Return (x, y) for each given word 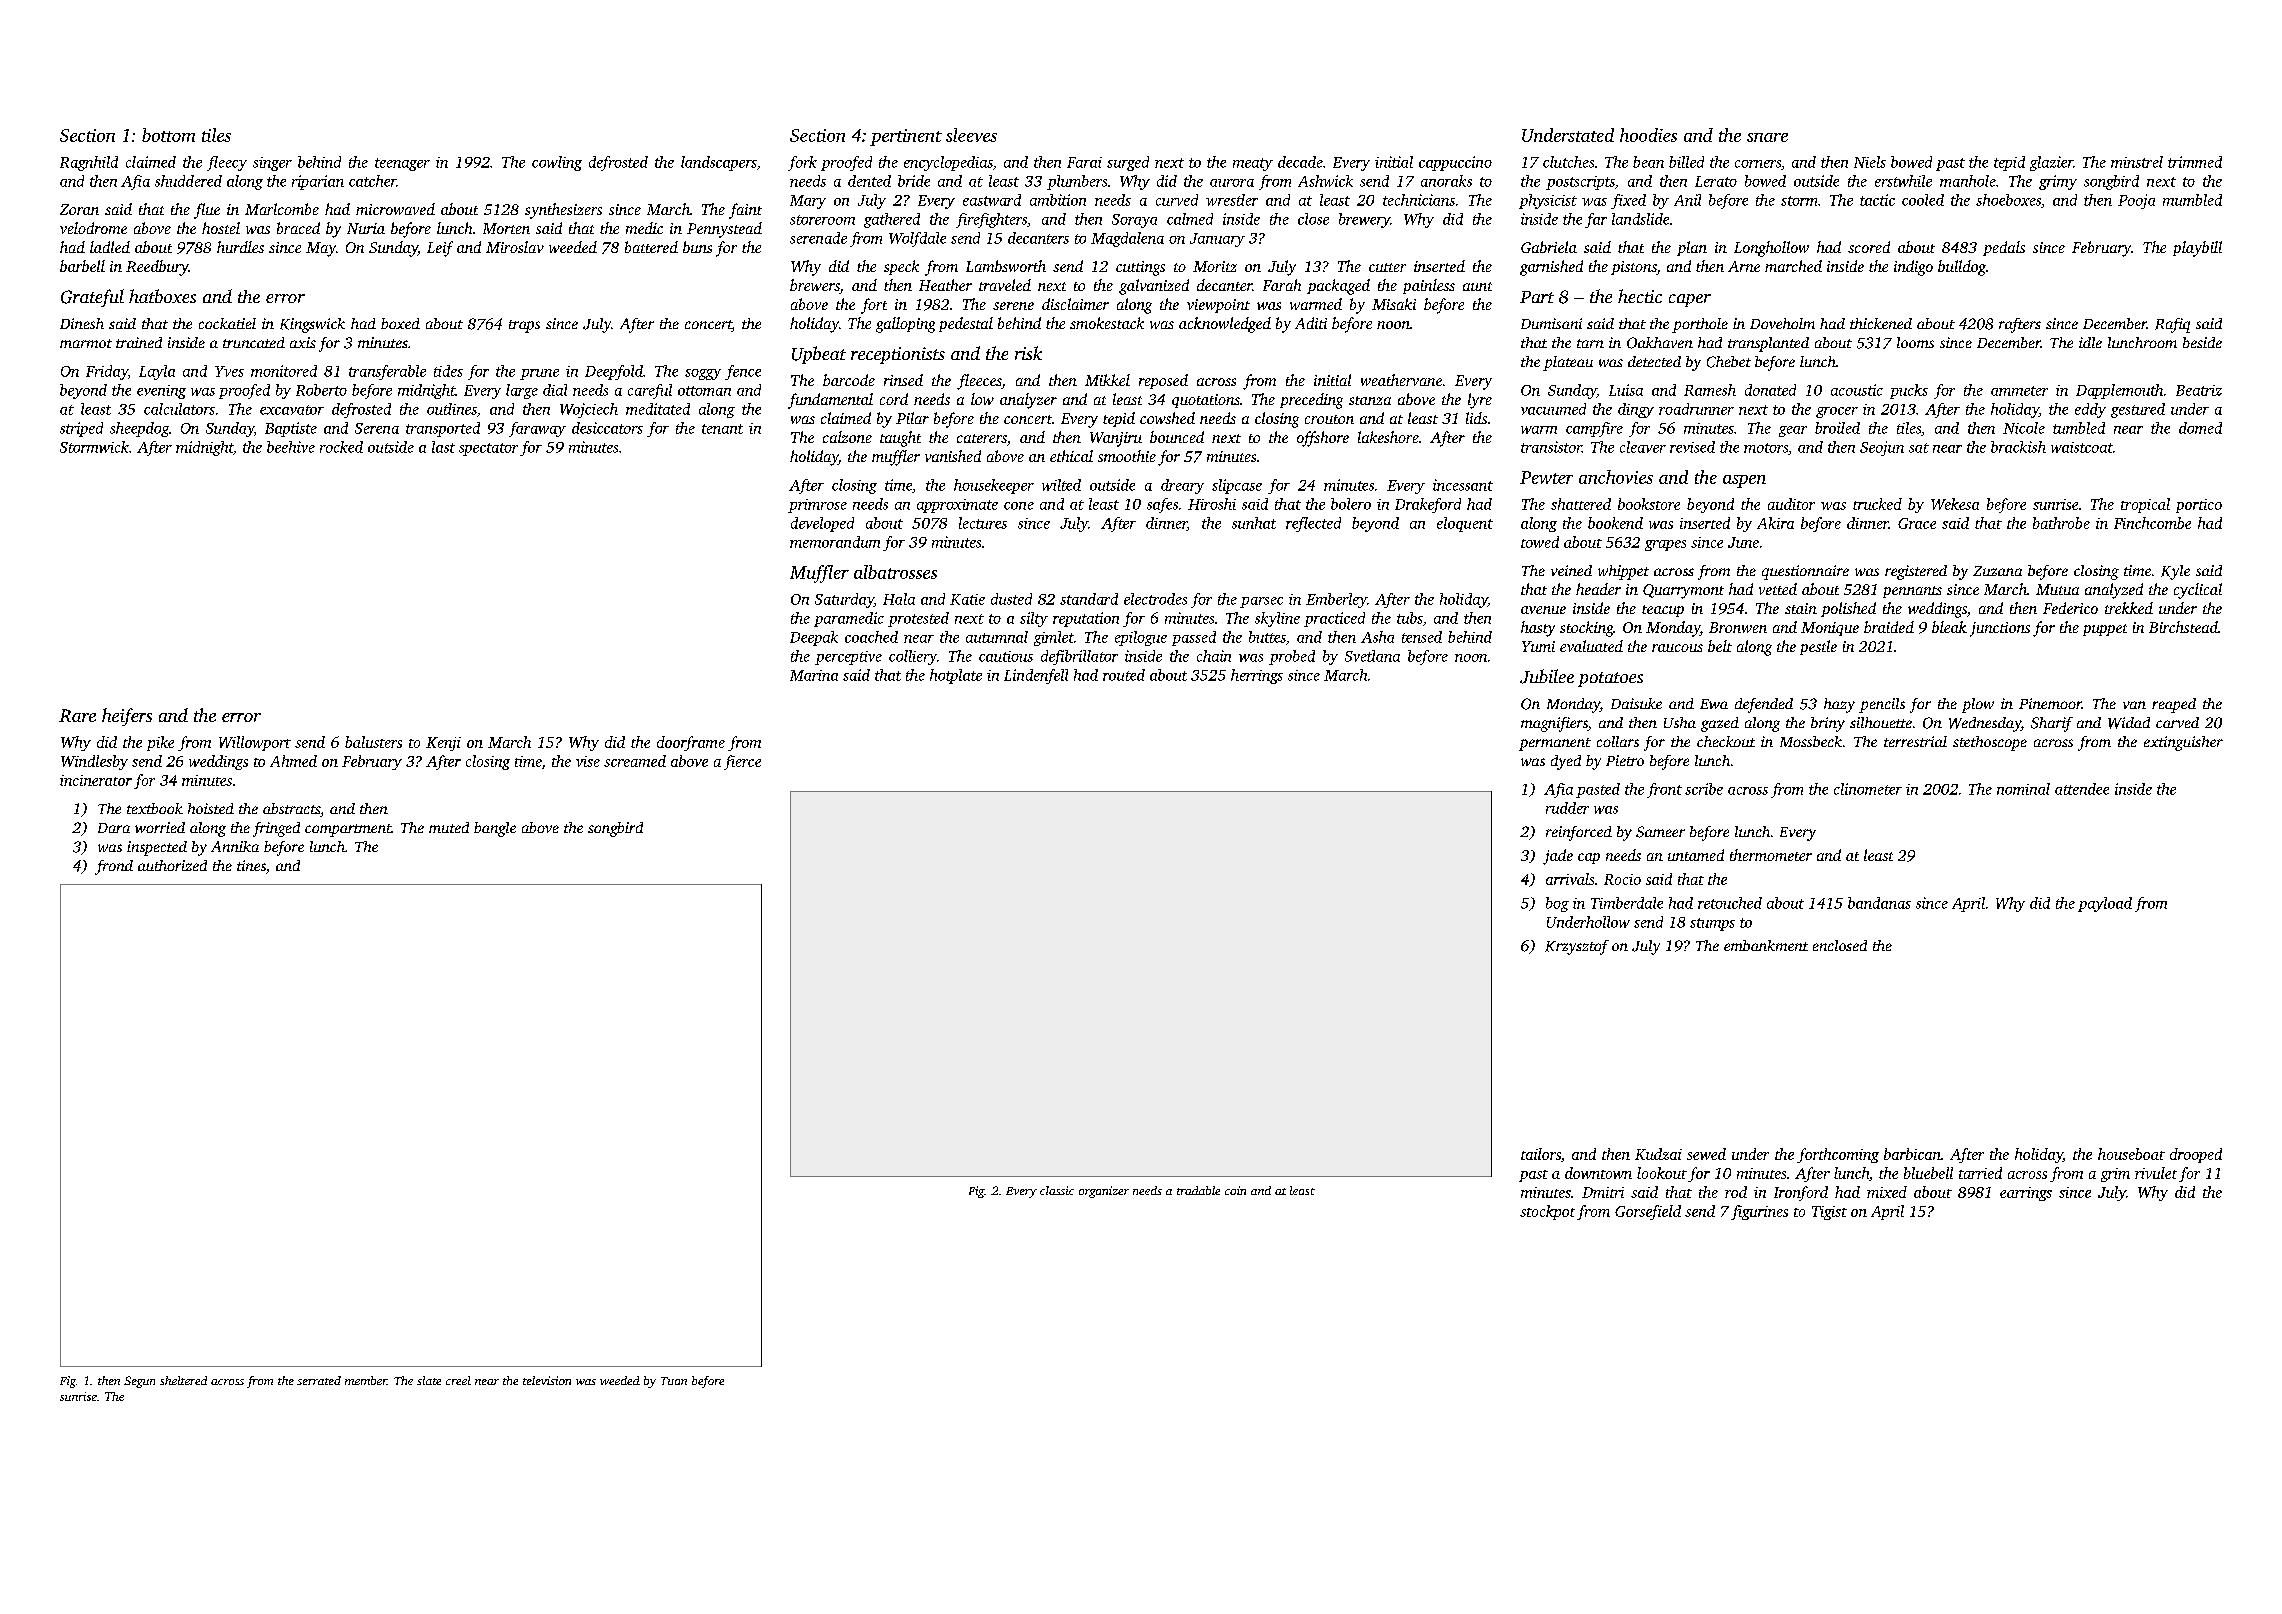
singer (272, 164)
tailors (1541, 1154)
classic (1057, 1190)
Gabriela (1549, 247)
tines (251, 865)
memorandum (835, 542)
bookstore (1649, 504)
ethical (1071, 456)
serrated (319, 1380)
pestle (1818, 647)
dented (869, 181)
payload (2105, 904)
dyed (1566, 762)
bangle (495, 829)
